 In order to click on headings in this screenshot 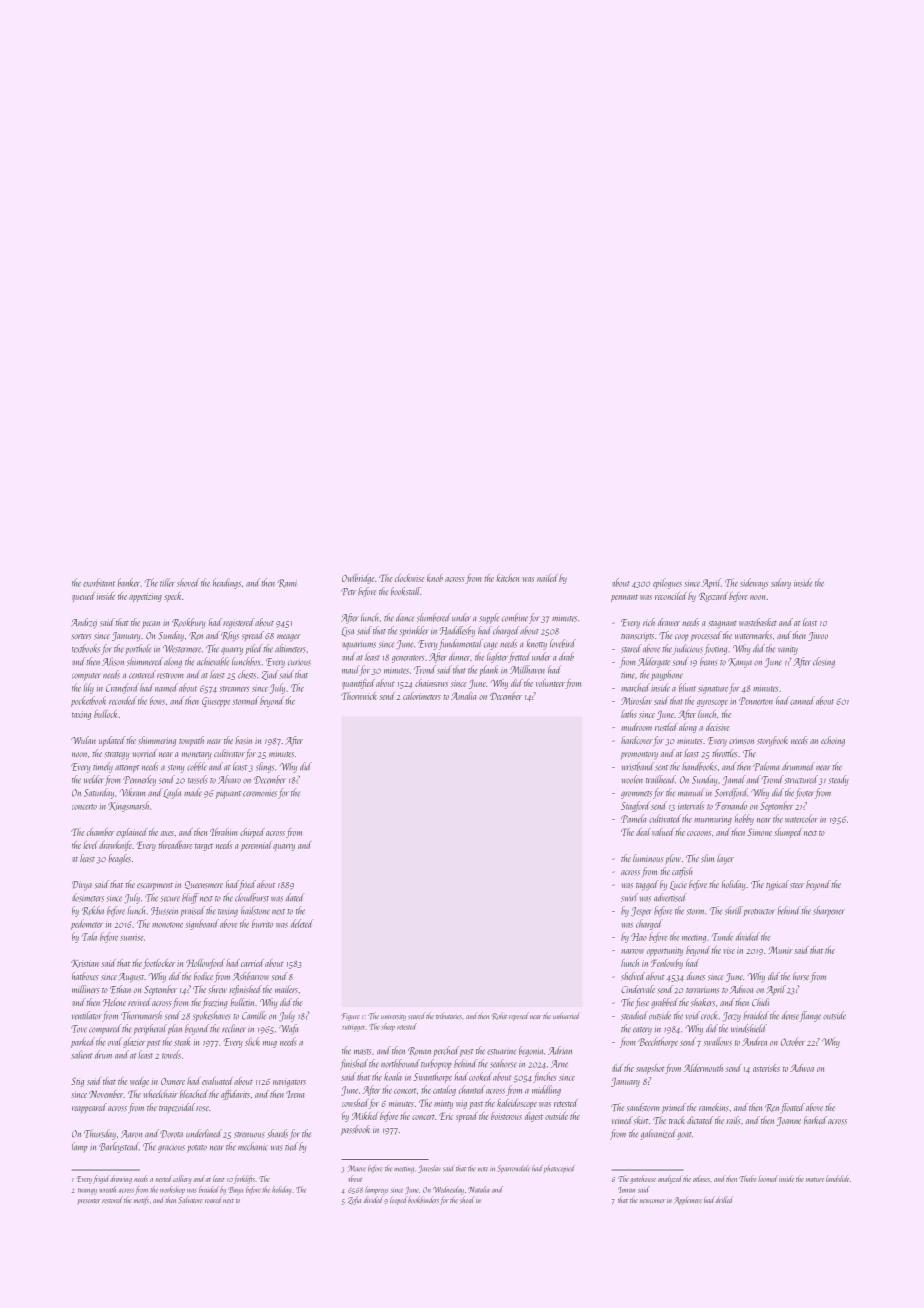, I will do `click(227, 583)`.
